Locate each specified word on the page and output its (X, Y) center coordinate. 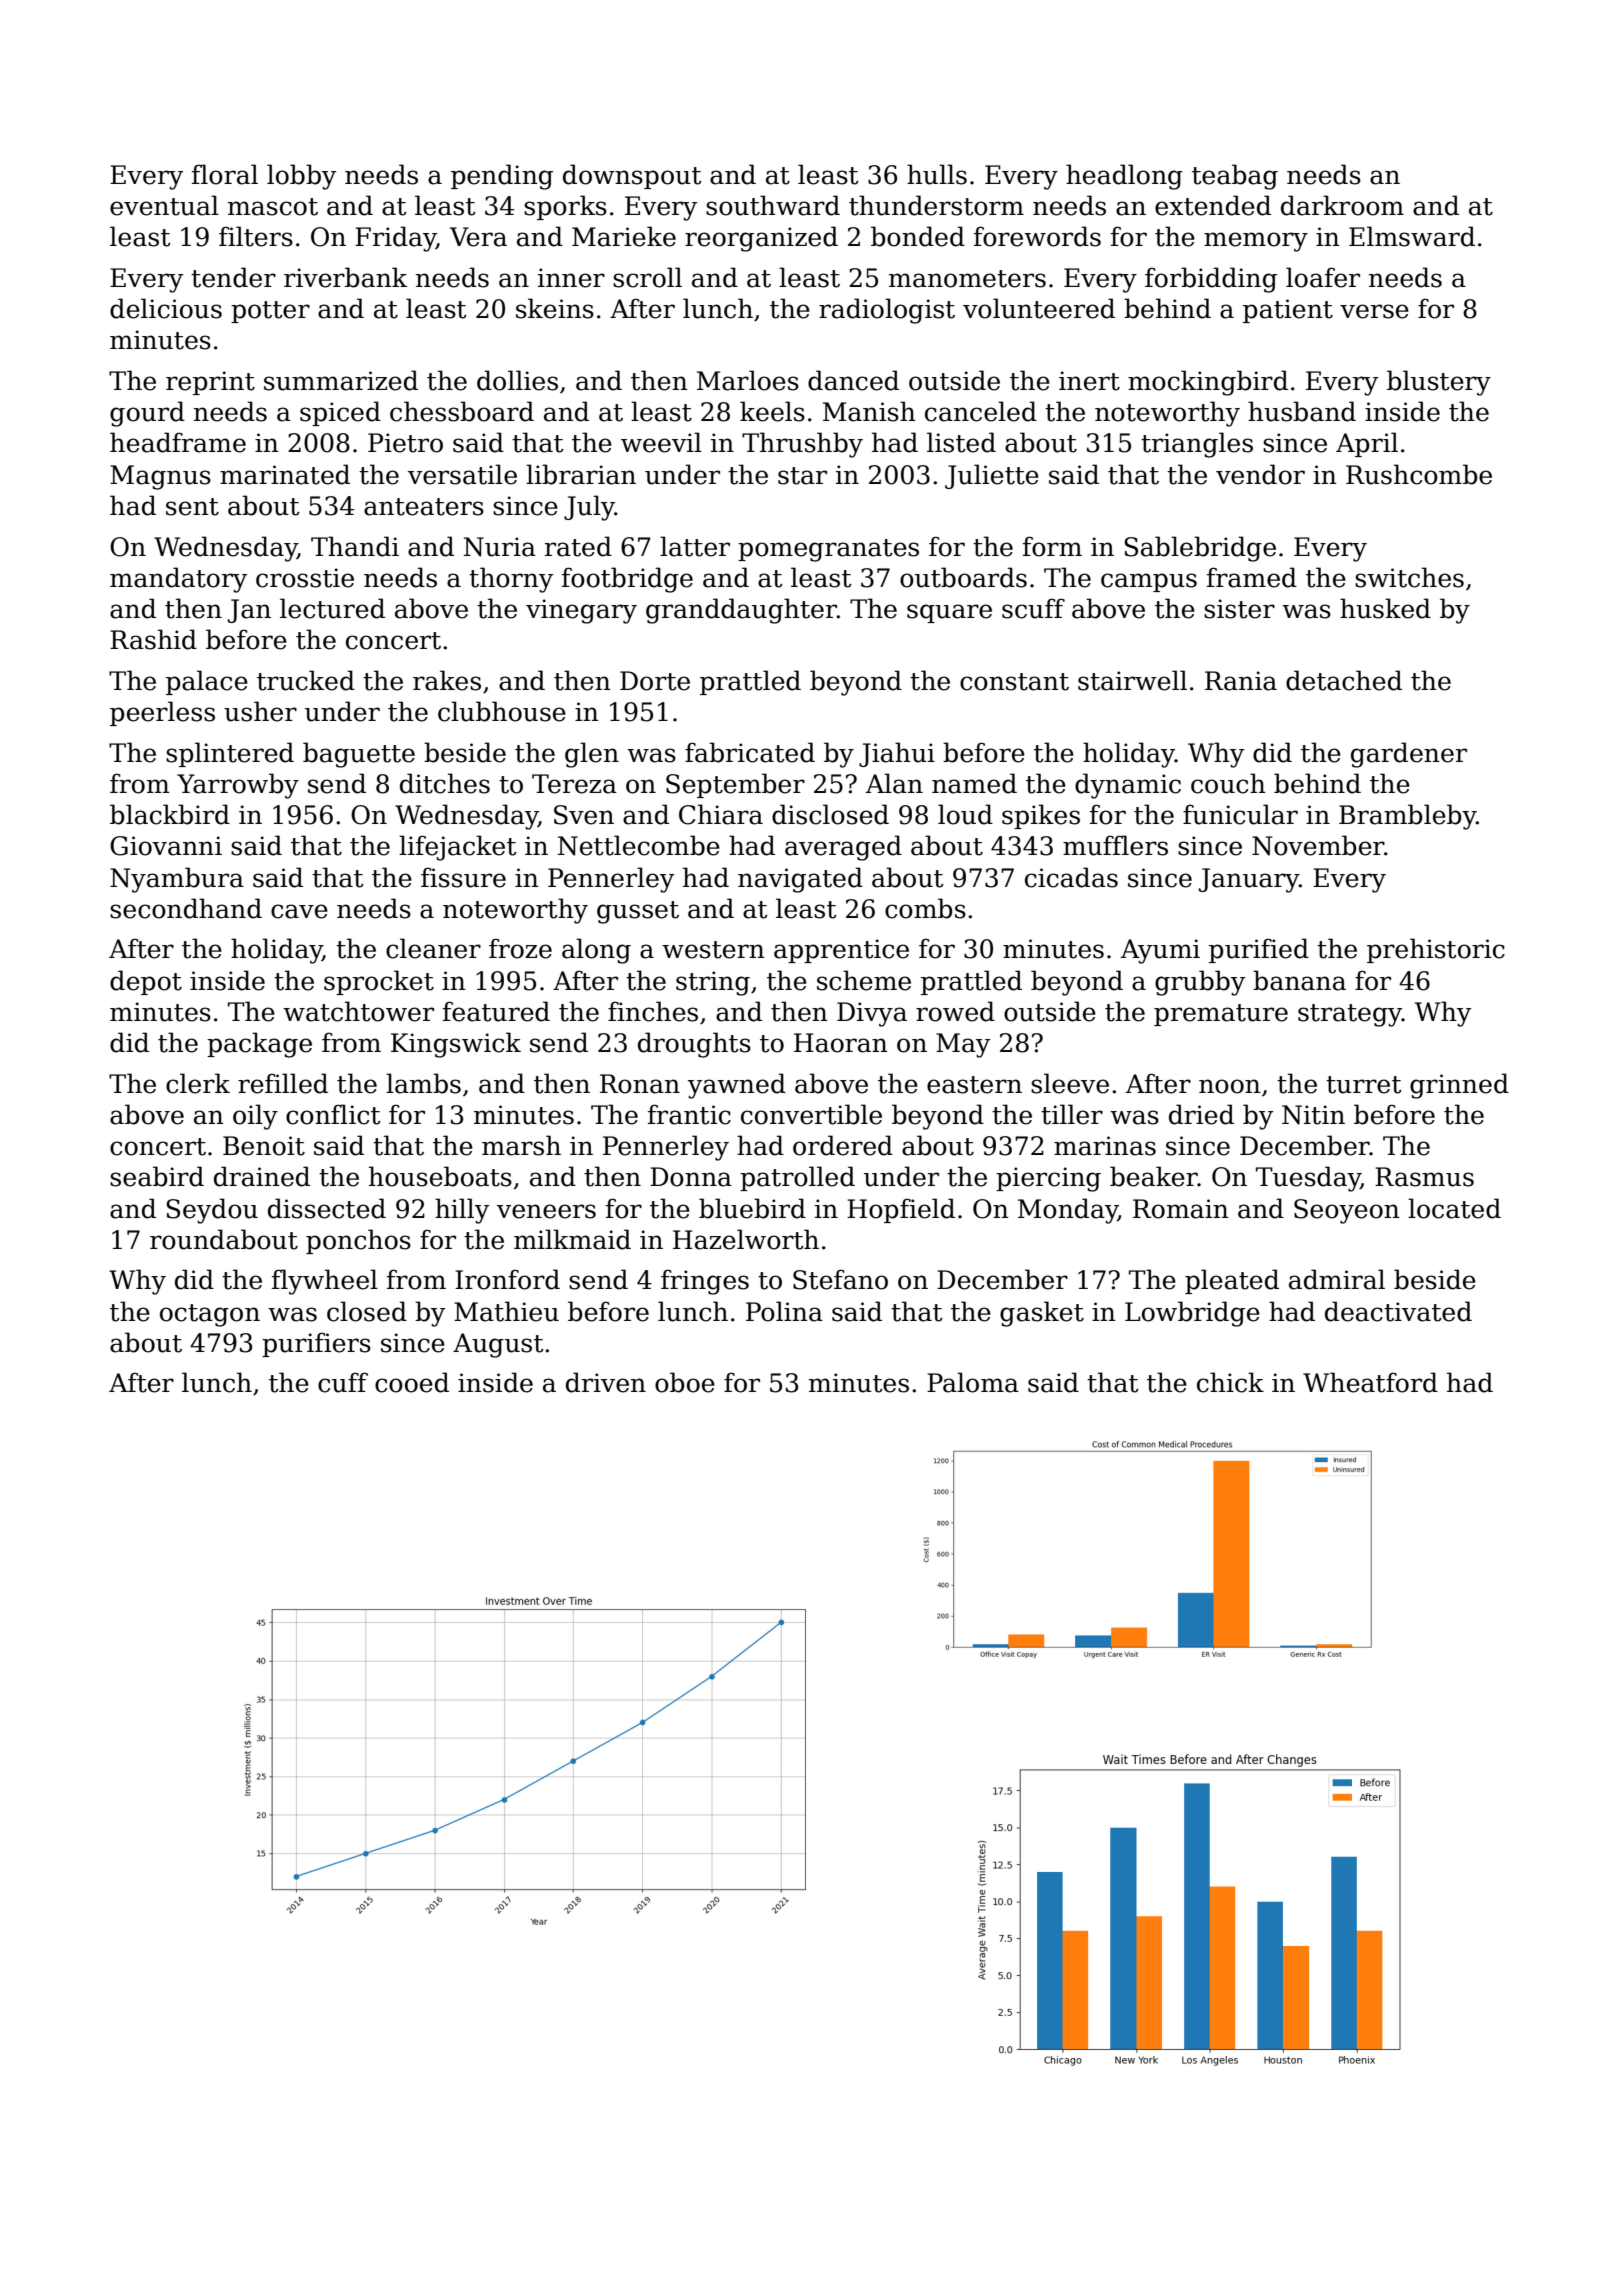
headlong (1124, 177)
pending (502, 177)
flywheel (325, 1282)
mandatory (178, 580)
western (713, 950)
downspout (632, 176)
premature (1221, 1015)
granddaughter (741, 611)
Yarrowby (238, 786)
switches (1409, 577)
